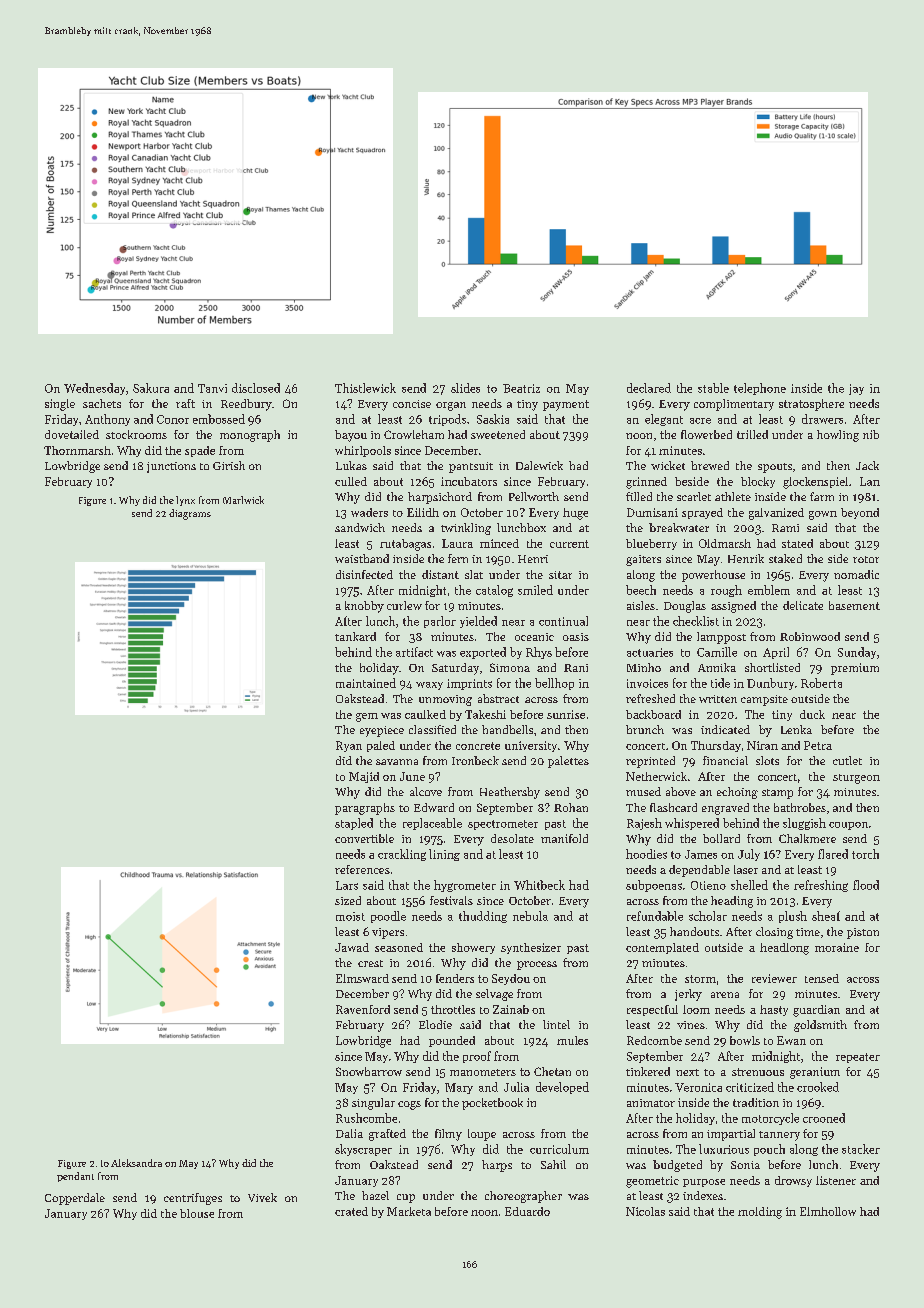 Image resolution: width=924 pixels, height=1308 pixels. Describe the element at coordinates (349, 746) in the screenshot. I see `Ryan` at that location.
